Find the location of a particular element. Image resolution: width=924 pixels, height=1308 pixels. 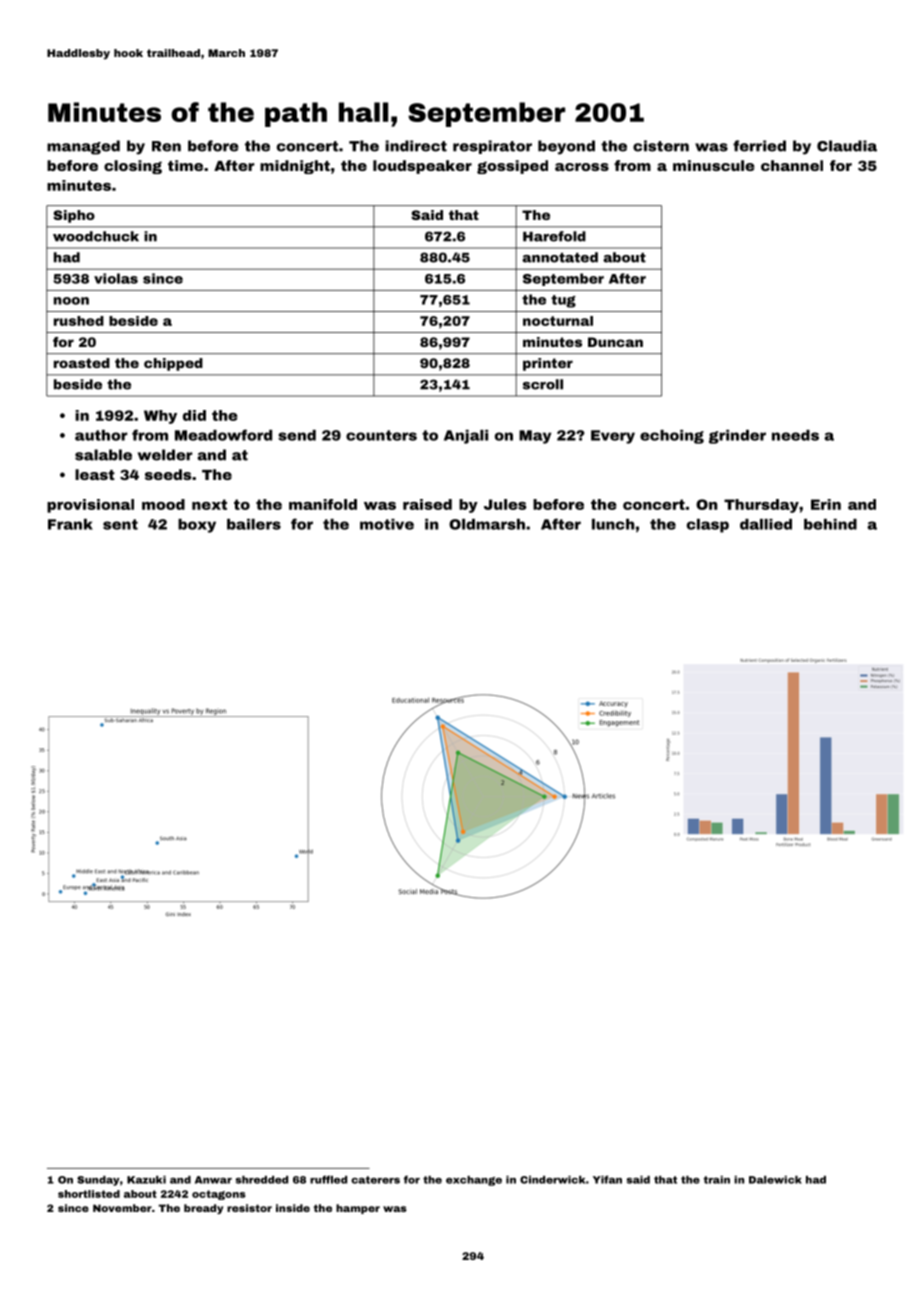

Frank is located at coordinates (70, 524).
